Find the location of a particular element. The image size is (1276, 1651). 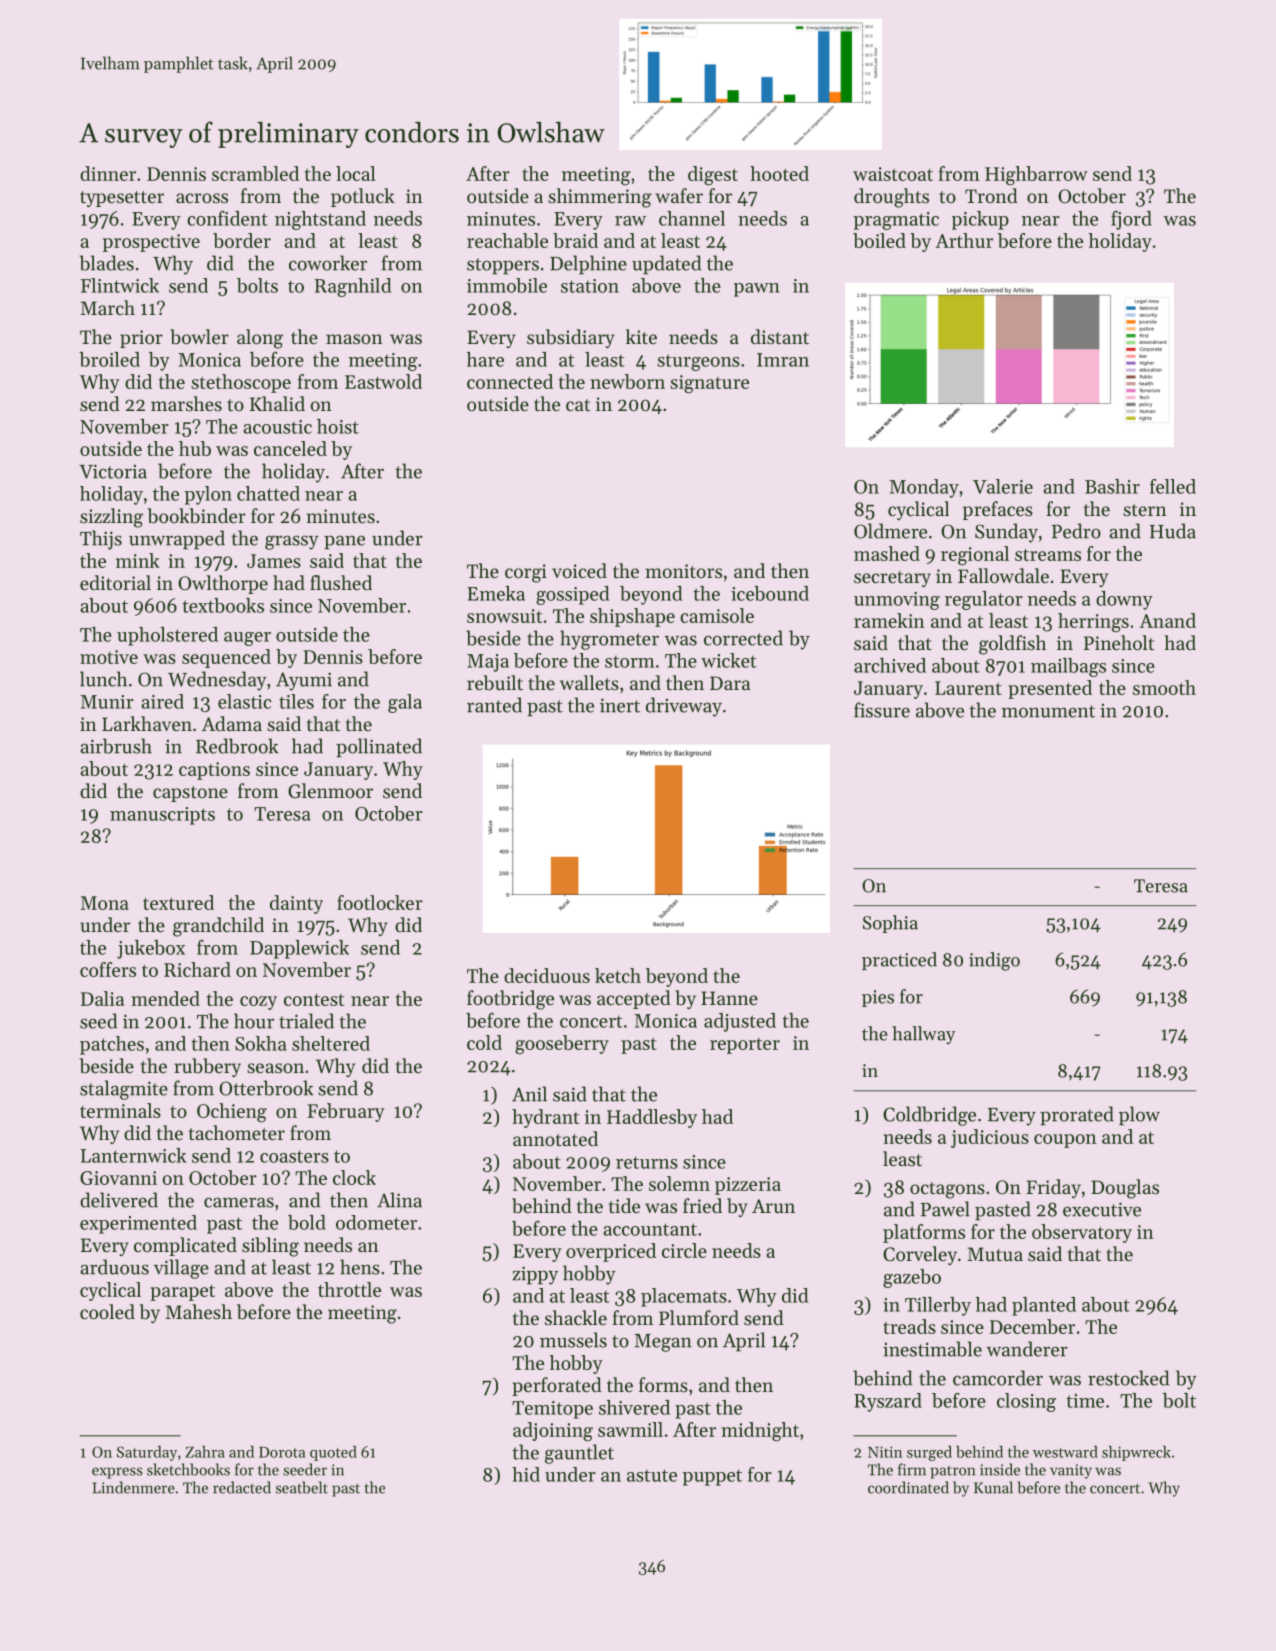

canceled is located at coordinates (290, 448).
